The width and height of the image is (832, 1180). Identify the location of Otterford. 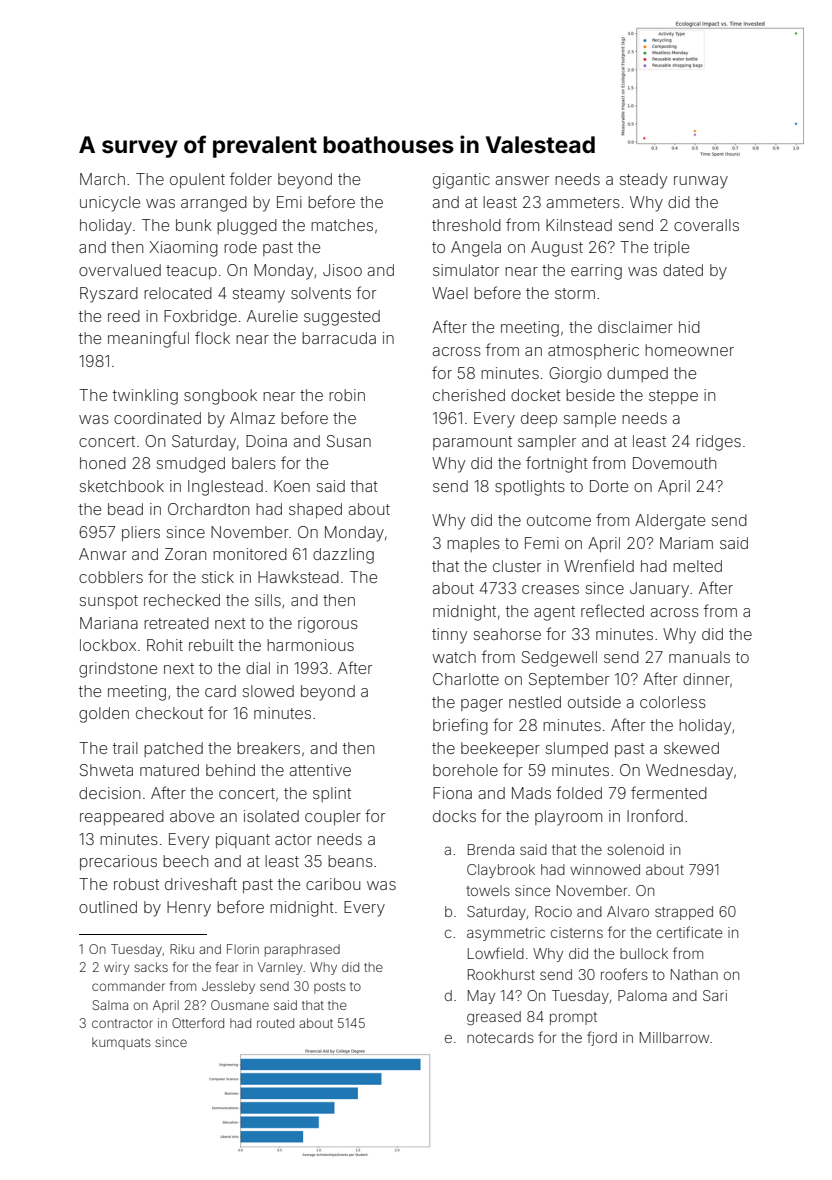
(198, 1023).
